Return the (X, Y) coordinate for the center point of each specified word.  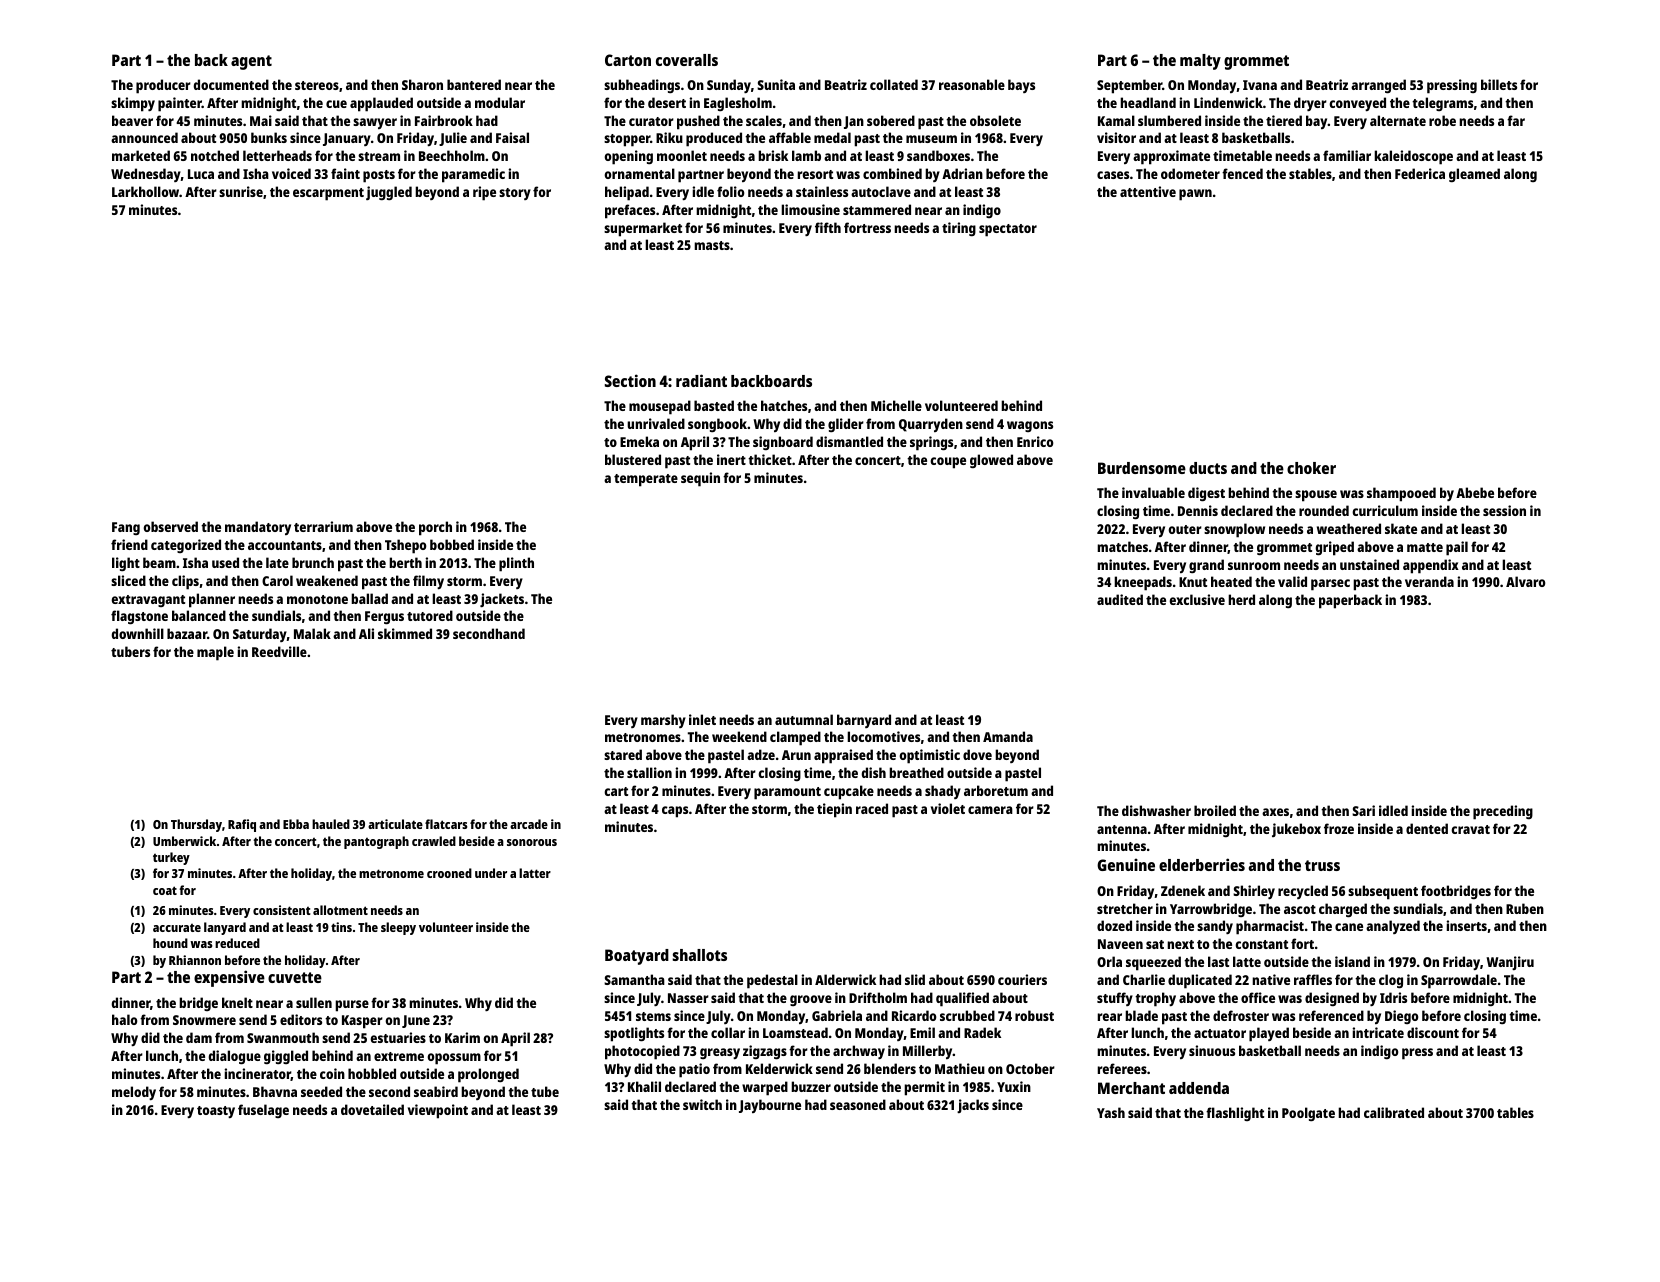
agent (251, 62)
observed (170, 526)
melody (134, 1093)
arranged (1378, 86)
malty (1200, 62)
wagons (1030, 426)
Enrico (1035, 441)
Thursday (196, 825)
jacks (973, 1106)
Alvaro (1526, 581)
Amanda (1008, 736)
